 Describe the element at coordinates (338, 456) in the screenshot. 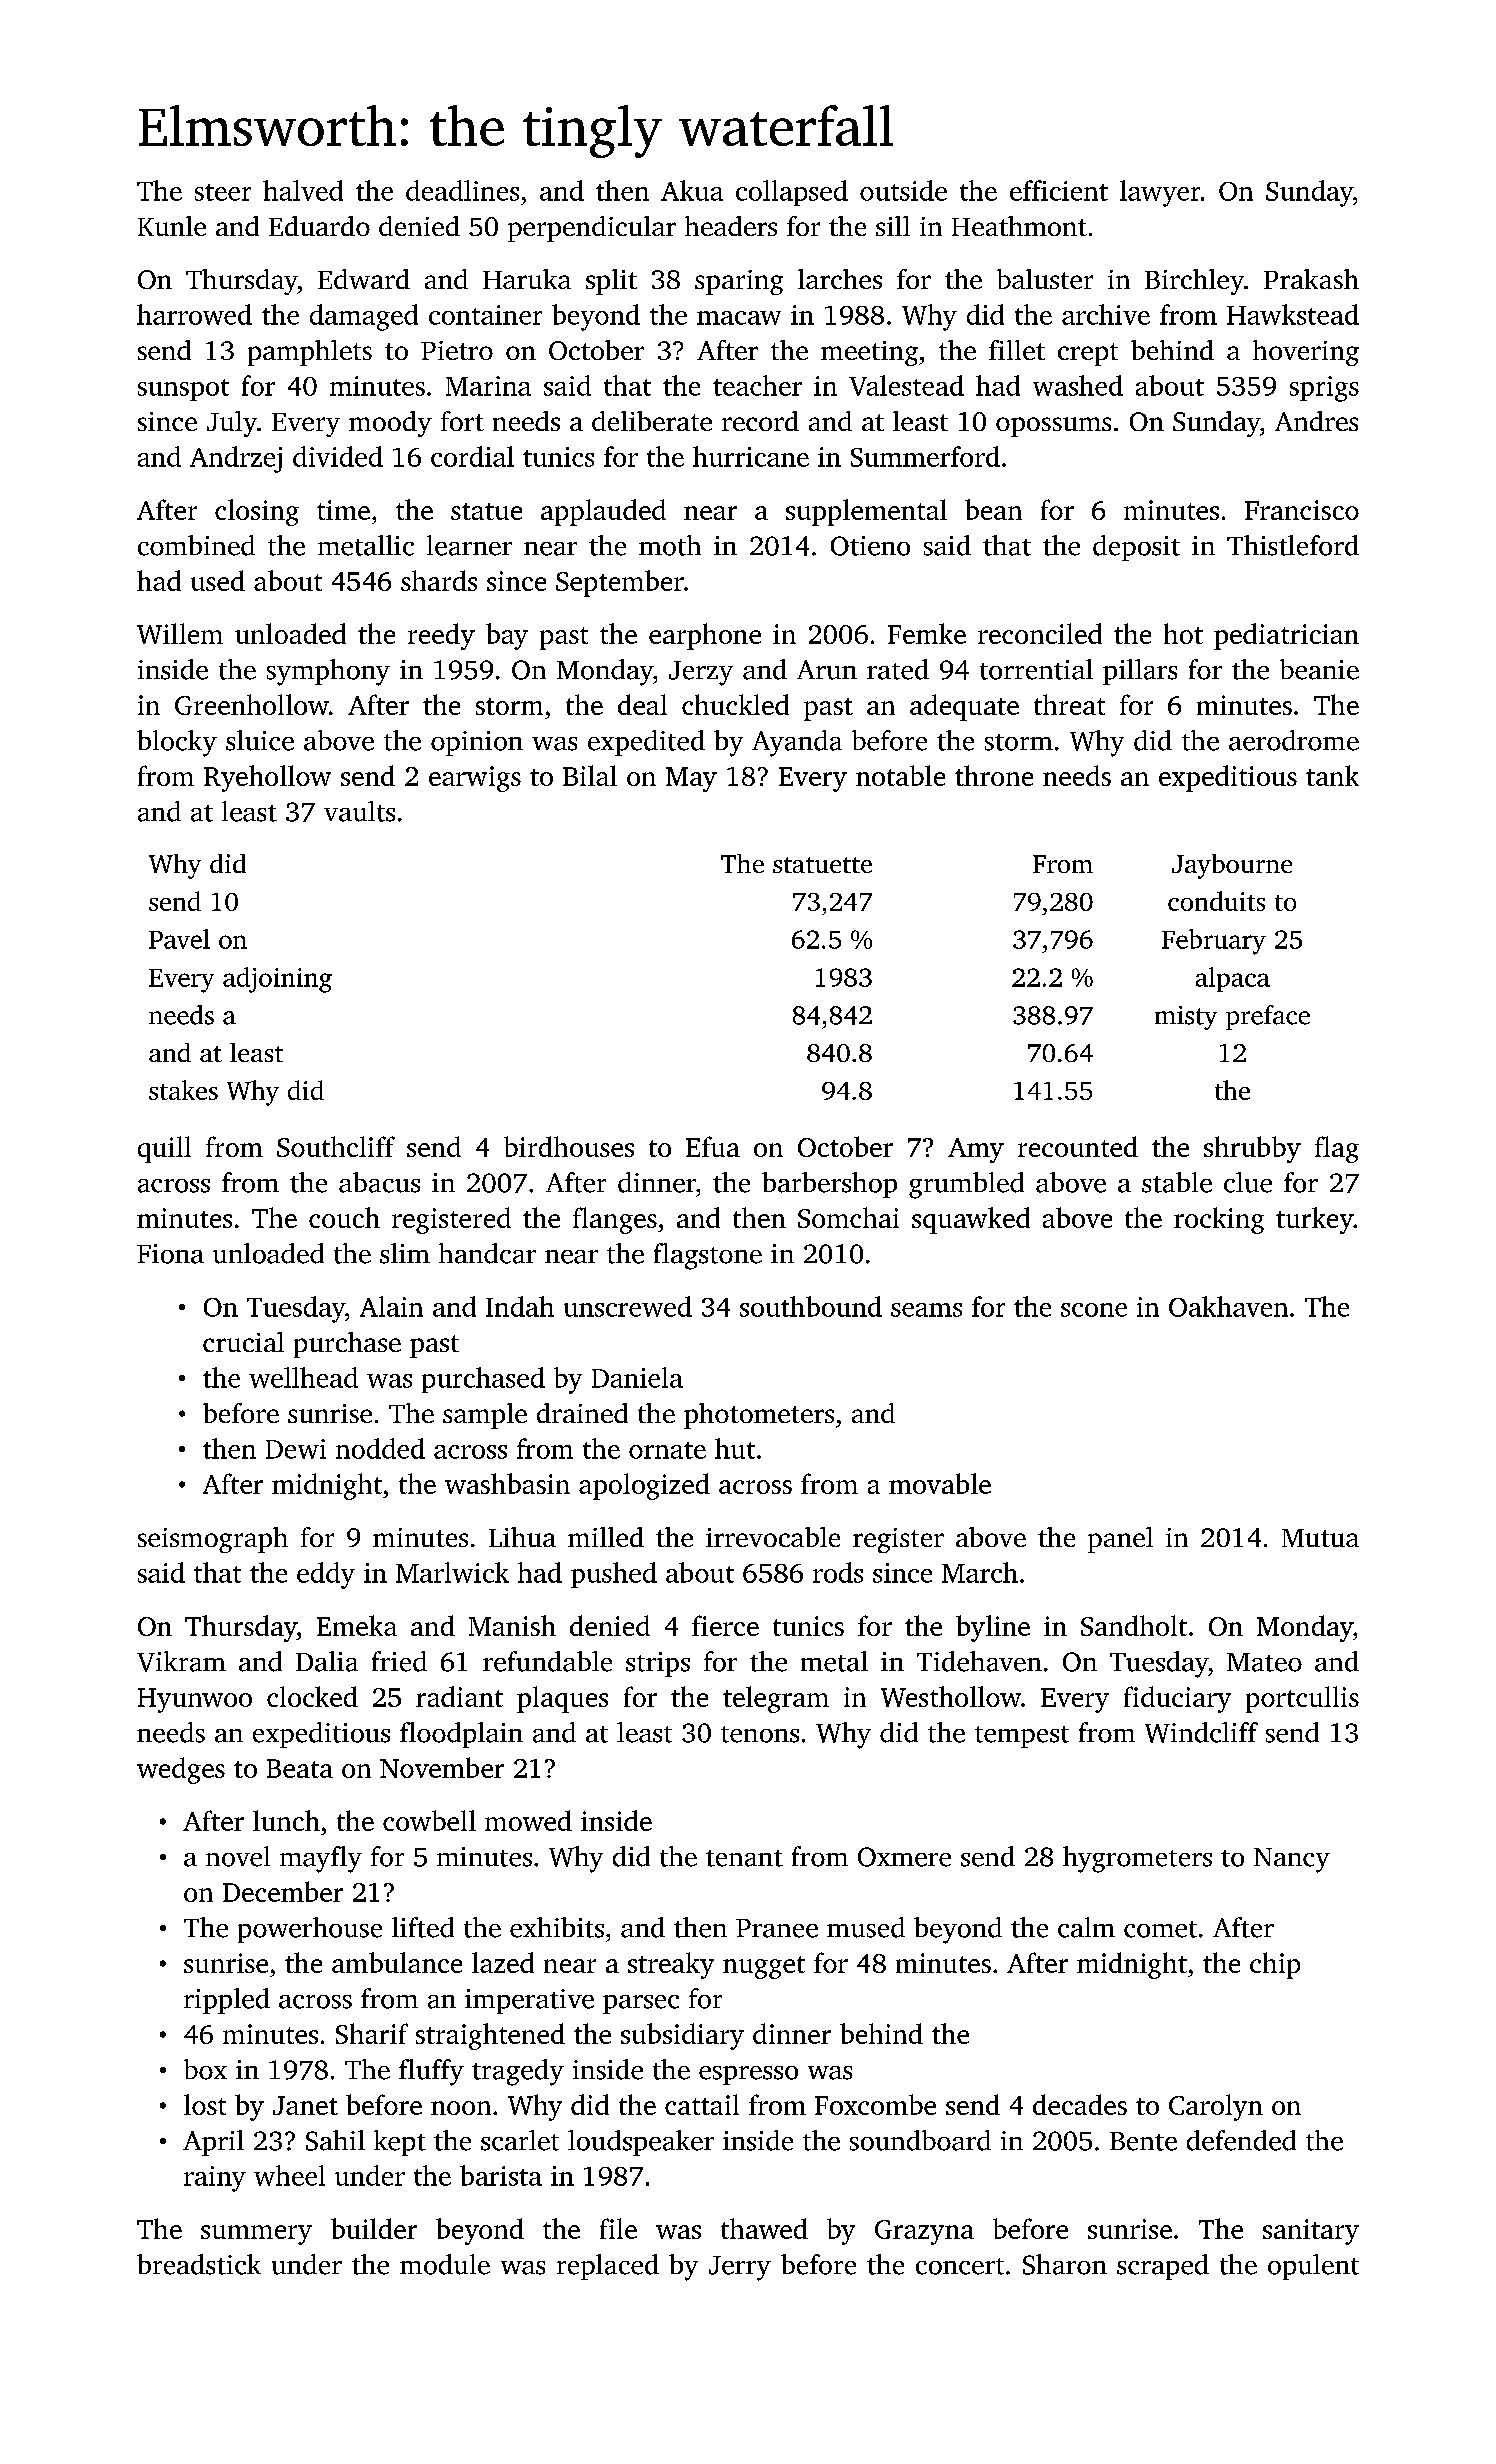

I see `divided` at that location.
